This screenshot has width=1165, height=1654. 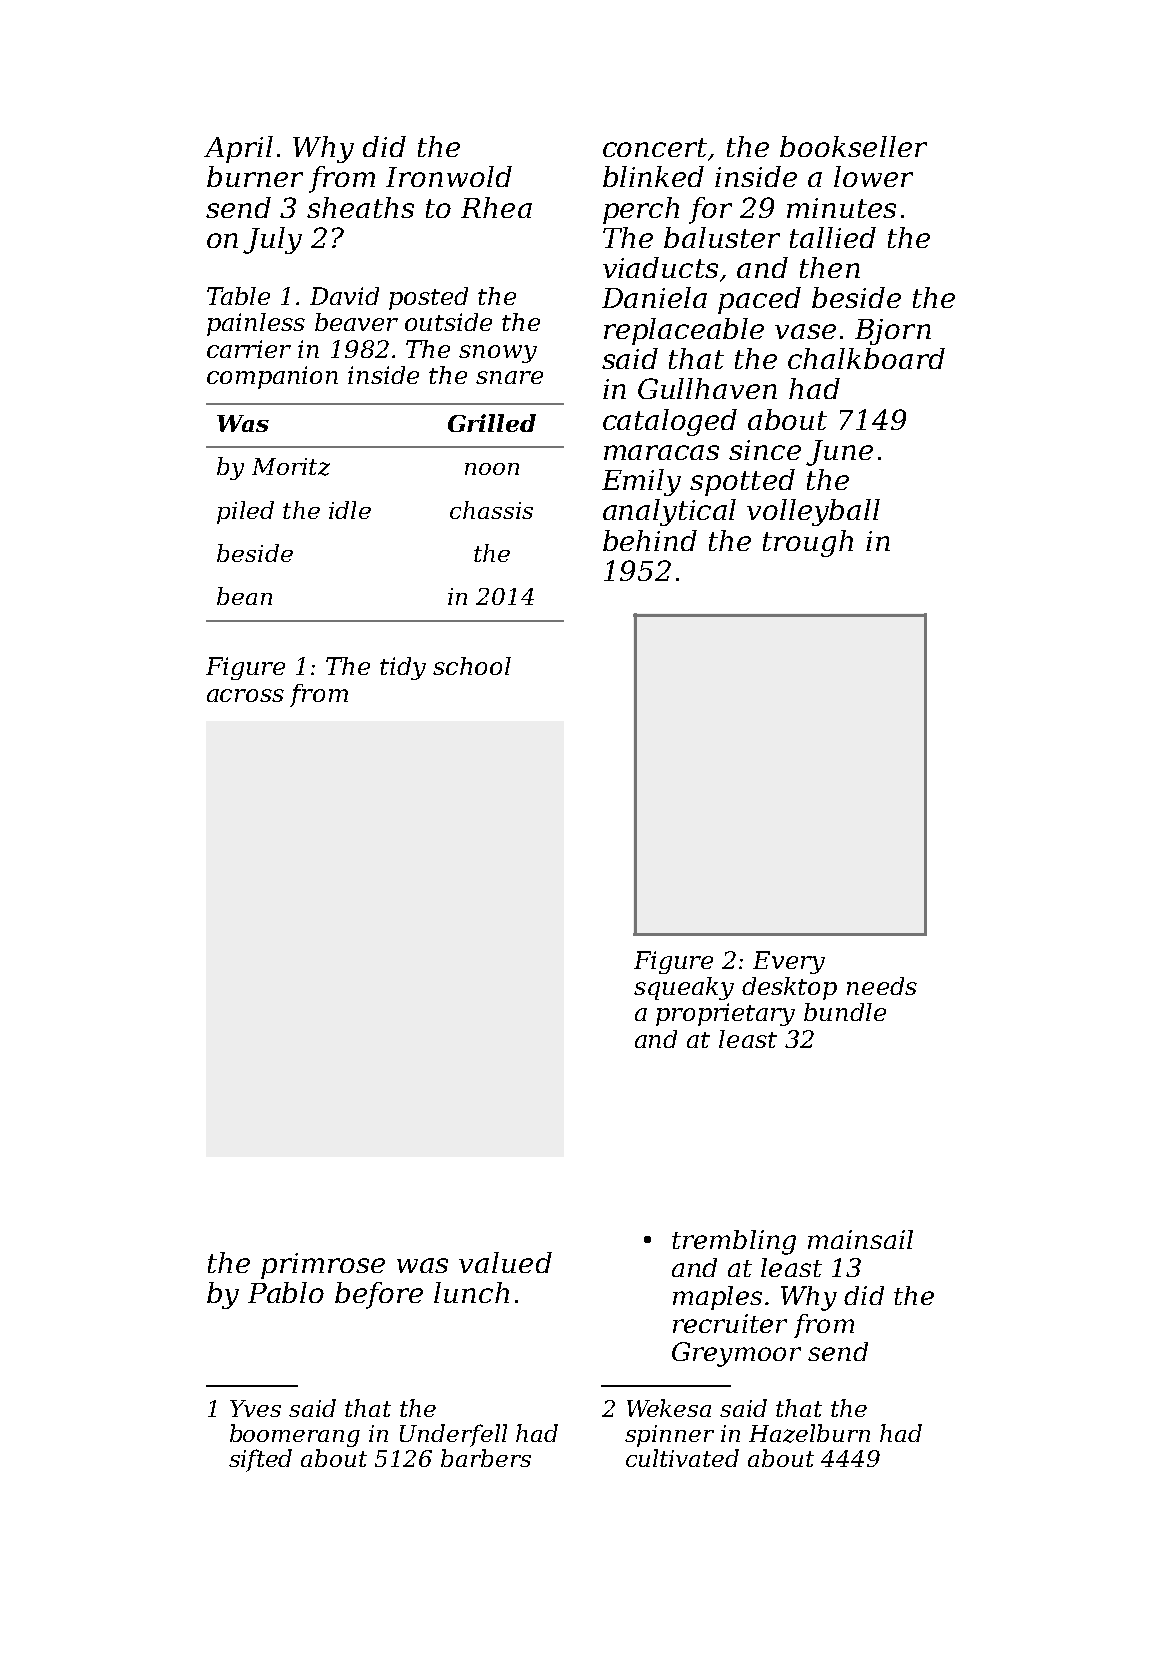 What do you see at coordinates (245, 695) in the screenshot?
I see `across` at bounding box center [245, 695].
